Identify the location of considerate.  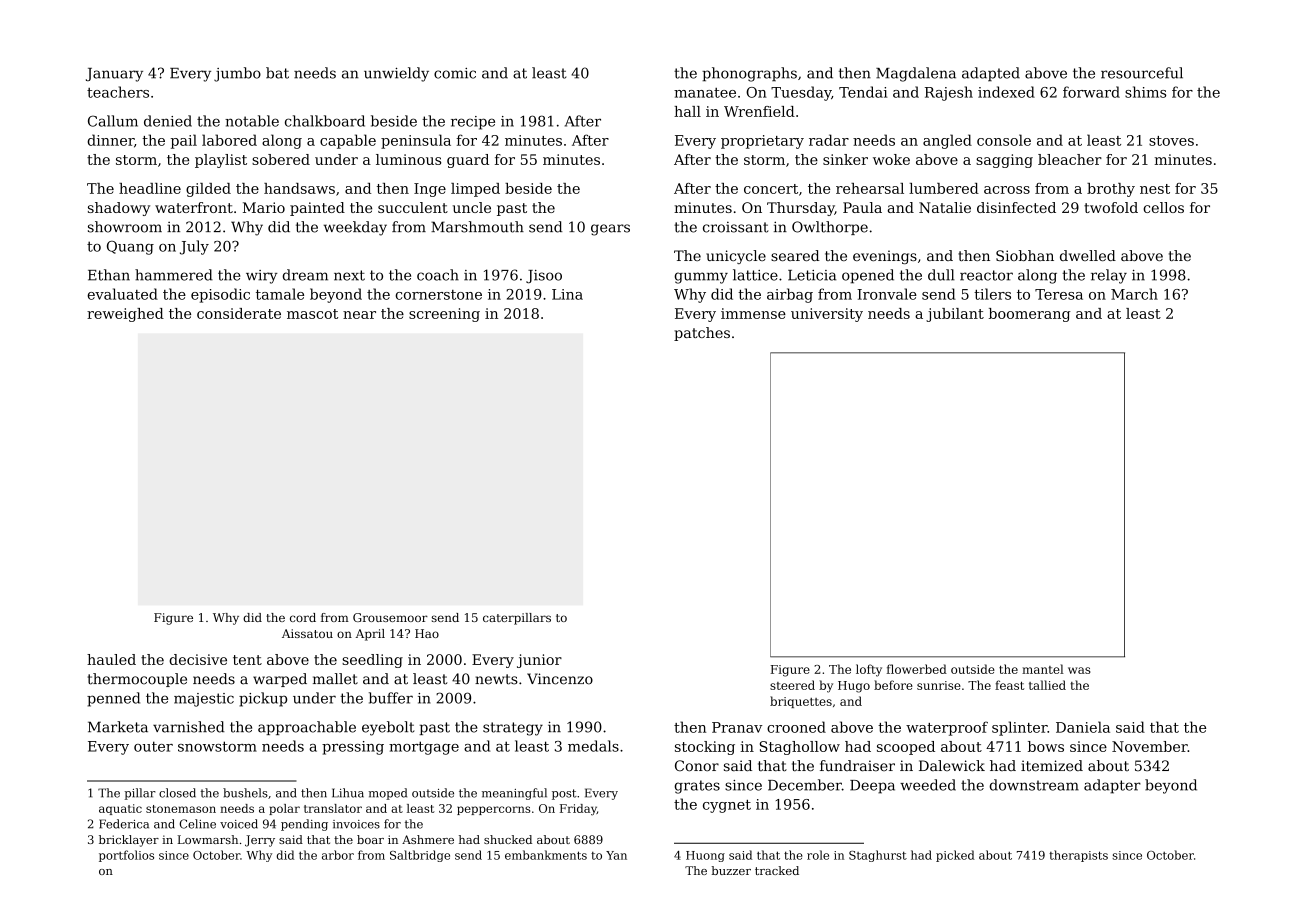
(239, 313).
